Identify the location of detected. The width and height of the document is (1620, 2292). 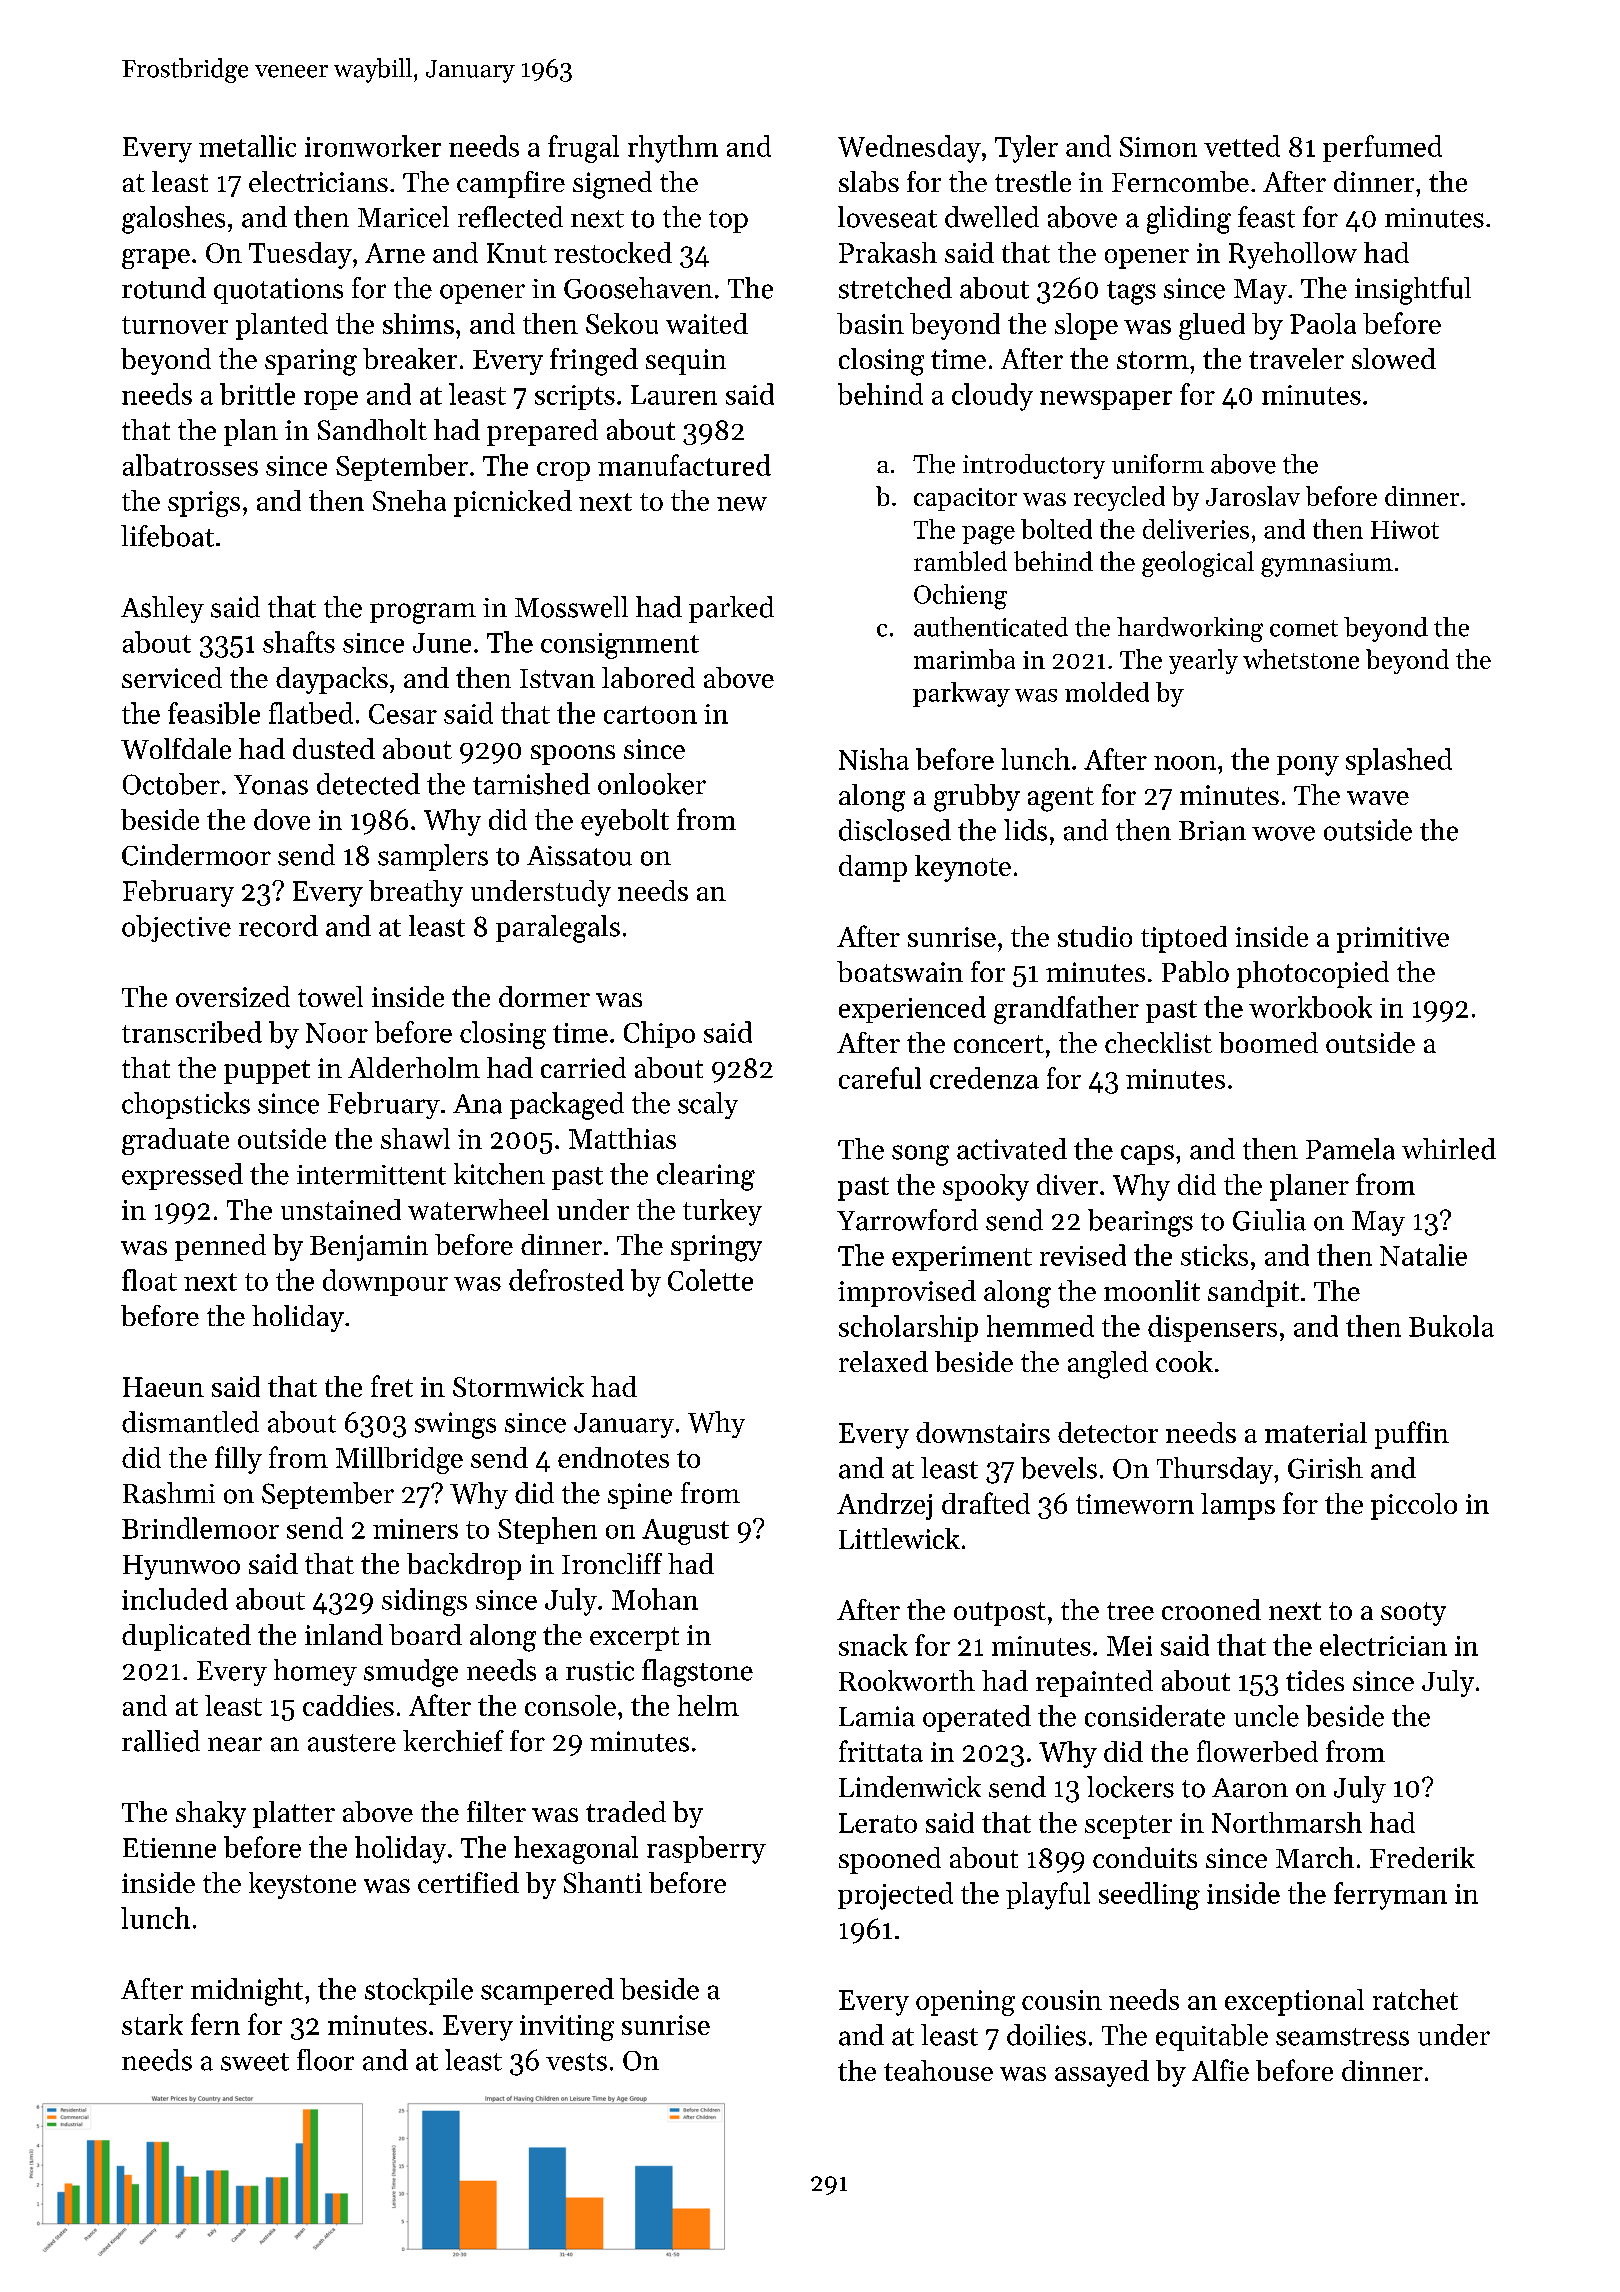
(368, 784).
